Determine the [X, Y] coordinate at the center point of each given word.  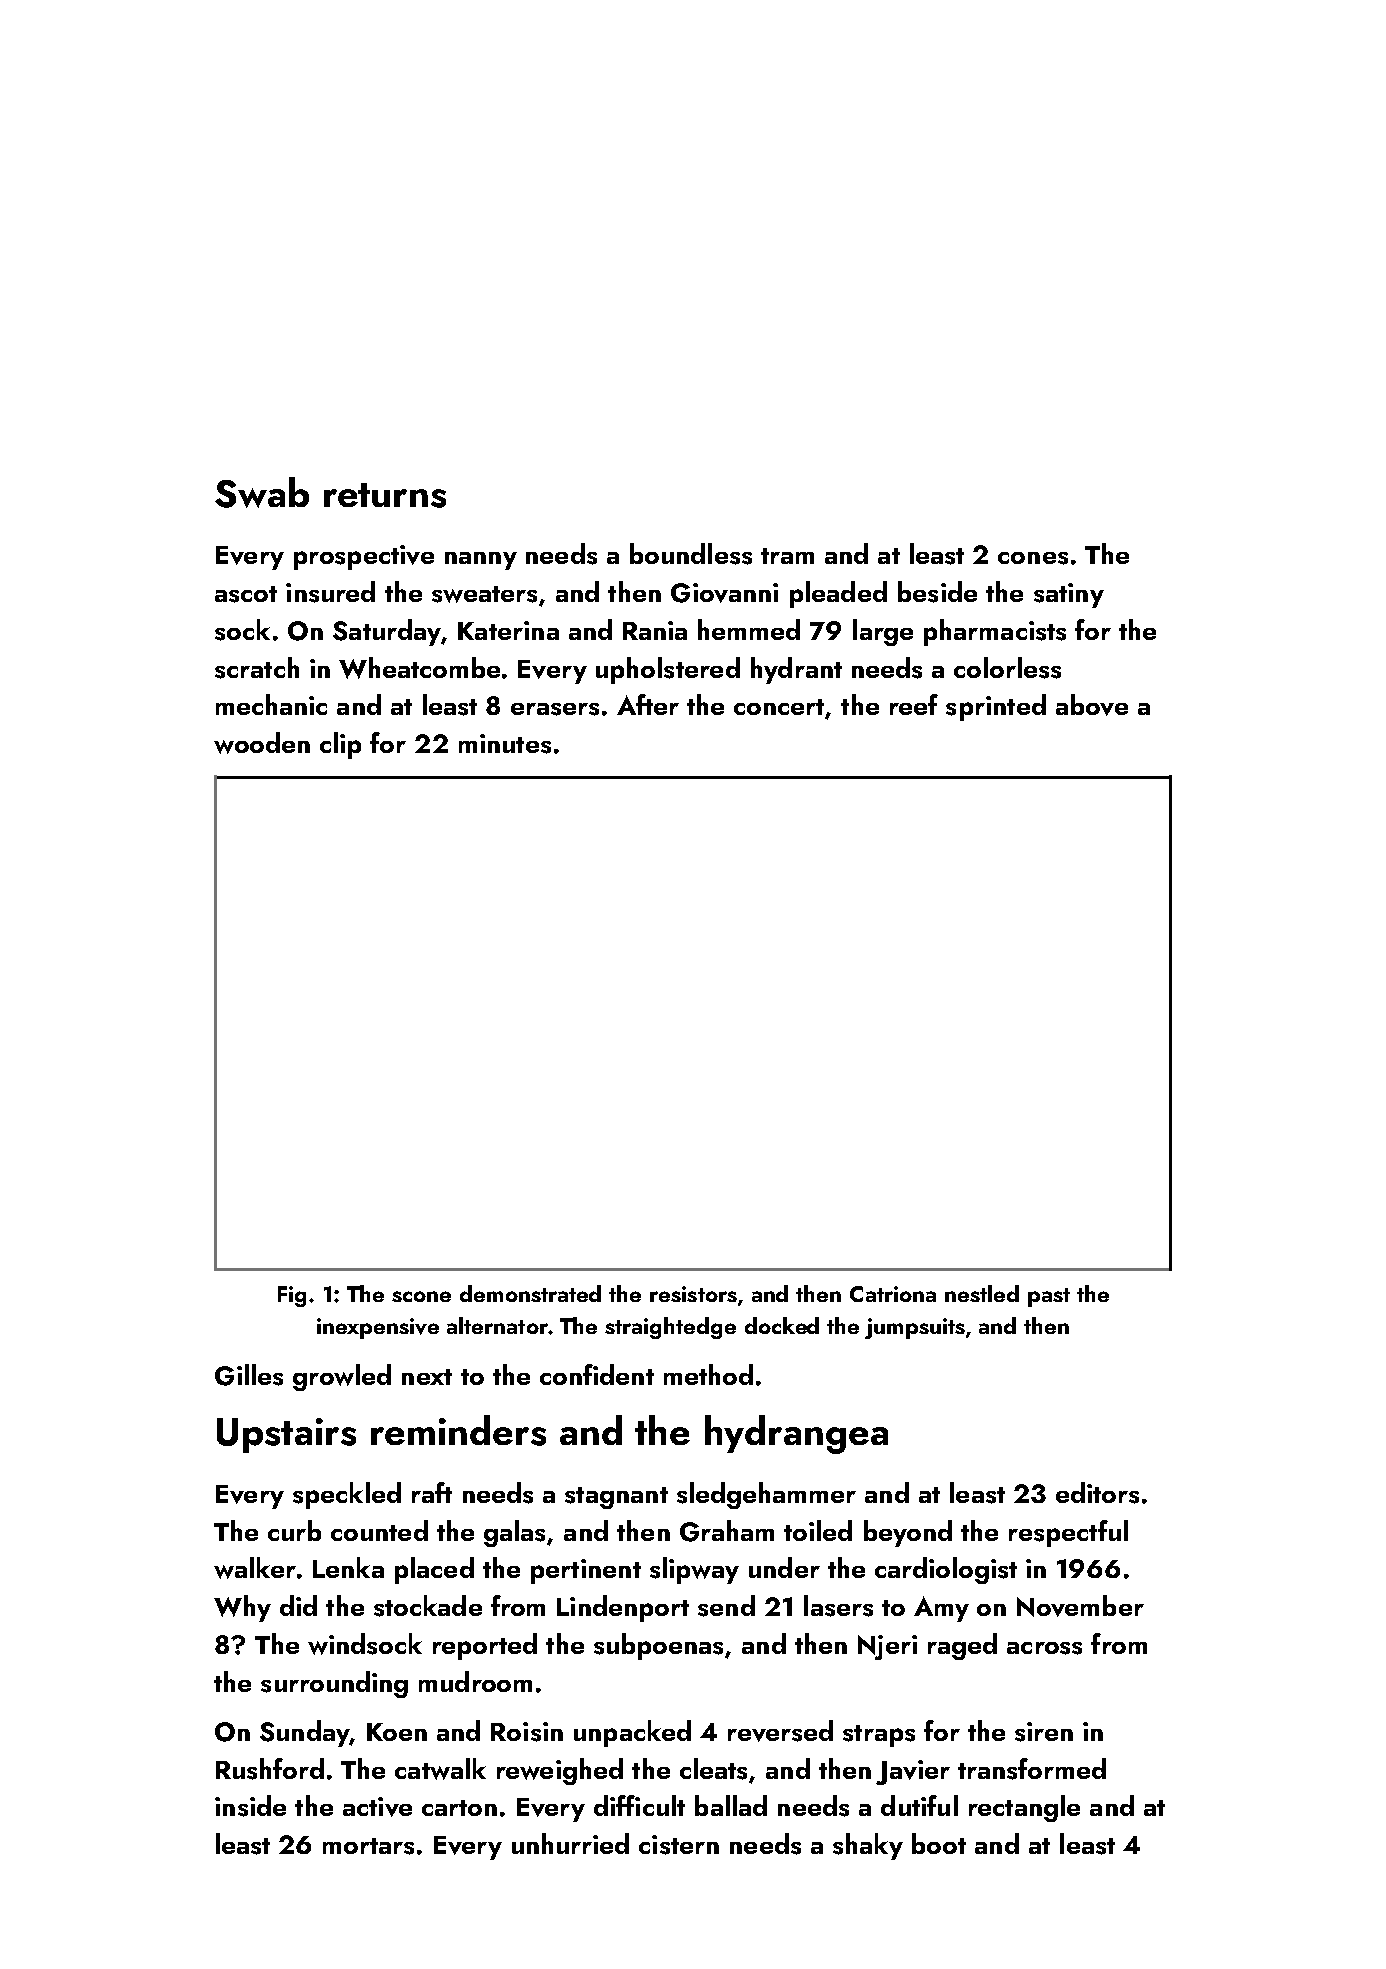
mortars [368, 1846]
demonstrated [530, 1293]
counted [379, 1530]
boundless [691, 554]
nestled [982, 1293]
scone [421, 1296]
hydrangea [796, 1434]
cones [1033, 558]
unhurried [570, 1843]
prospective [364, 557]
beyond [908, 1533]
